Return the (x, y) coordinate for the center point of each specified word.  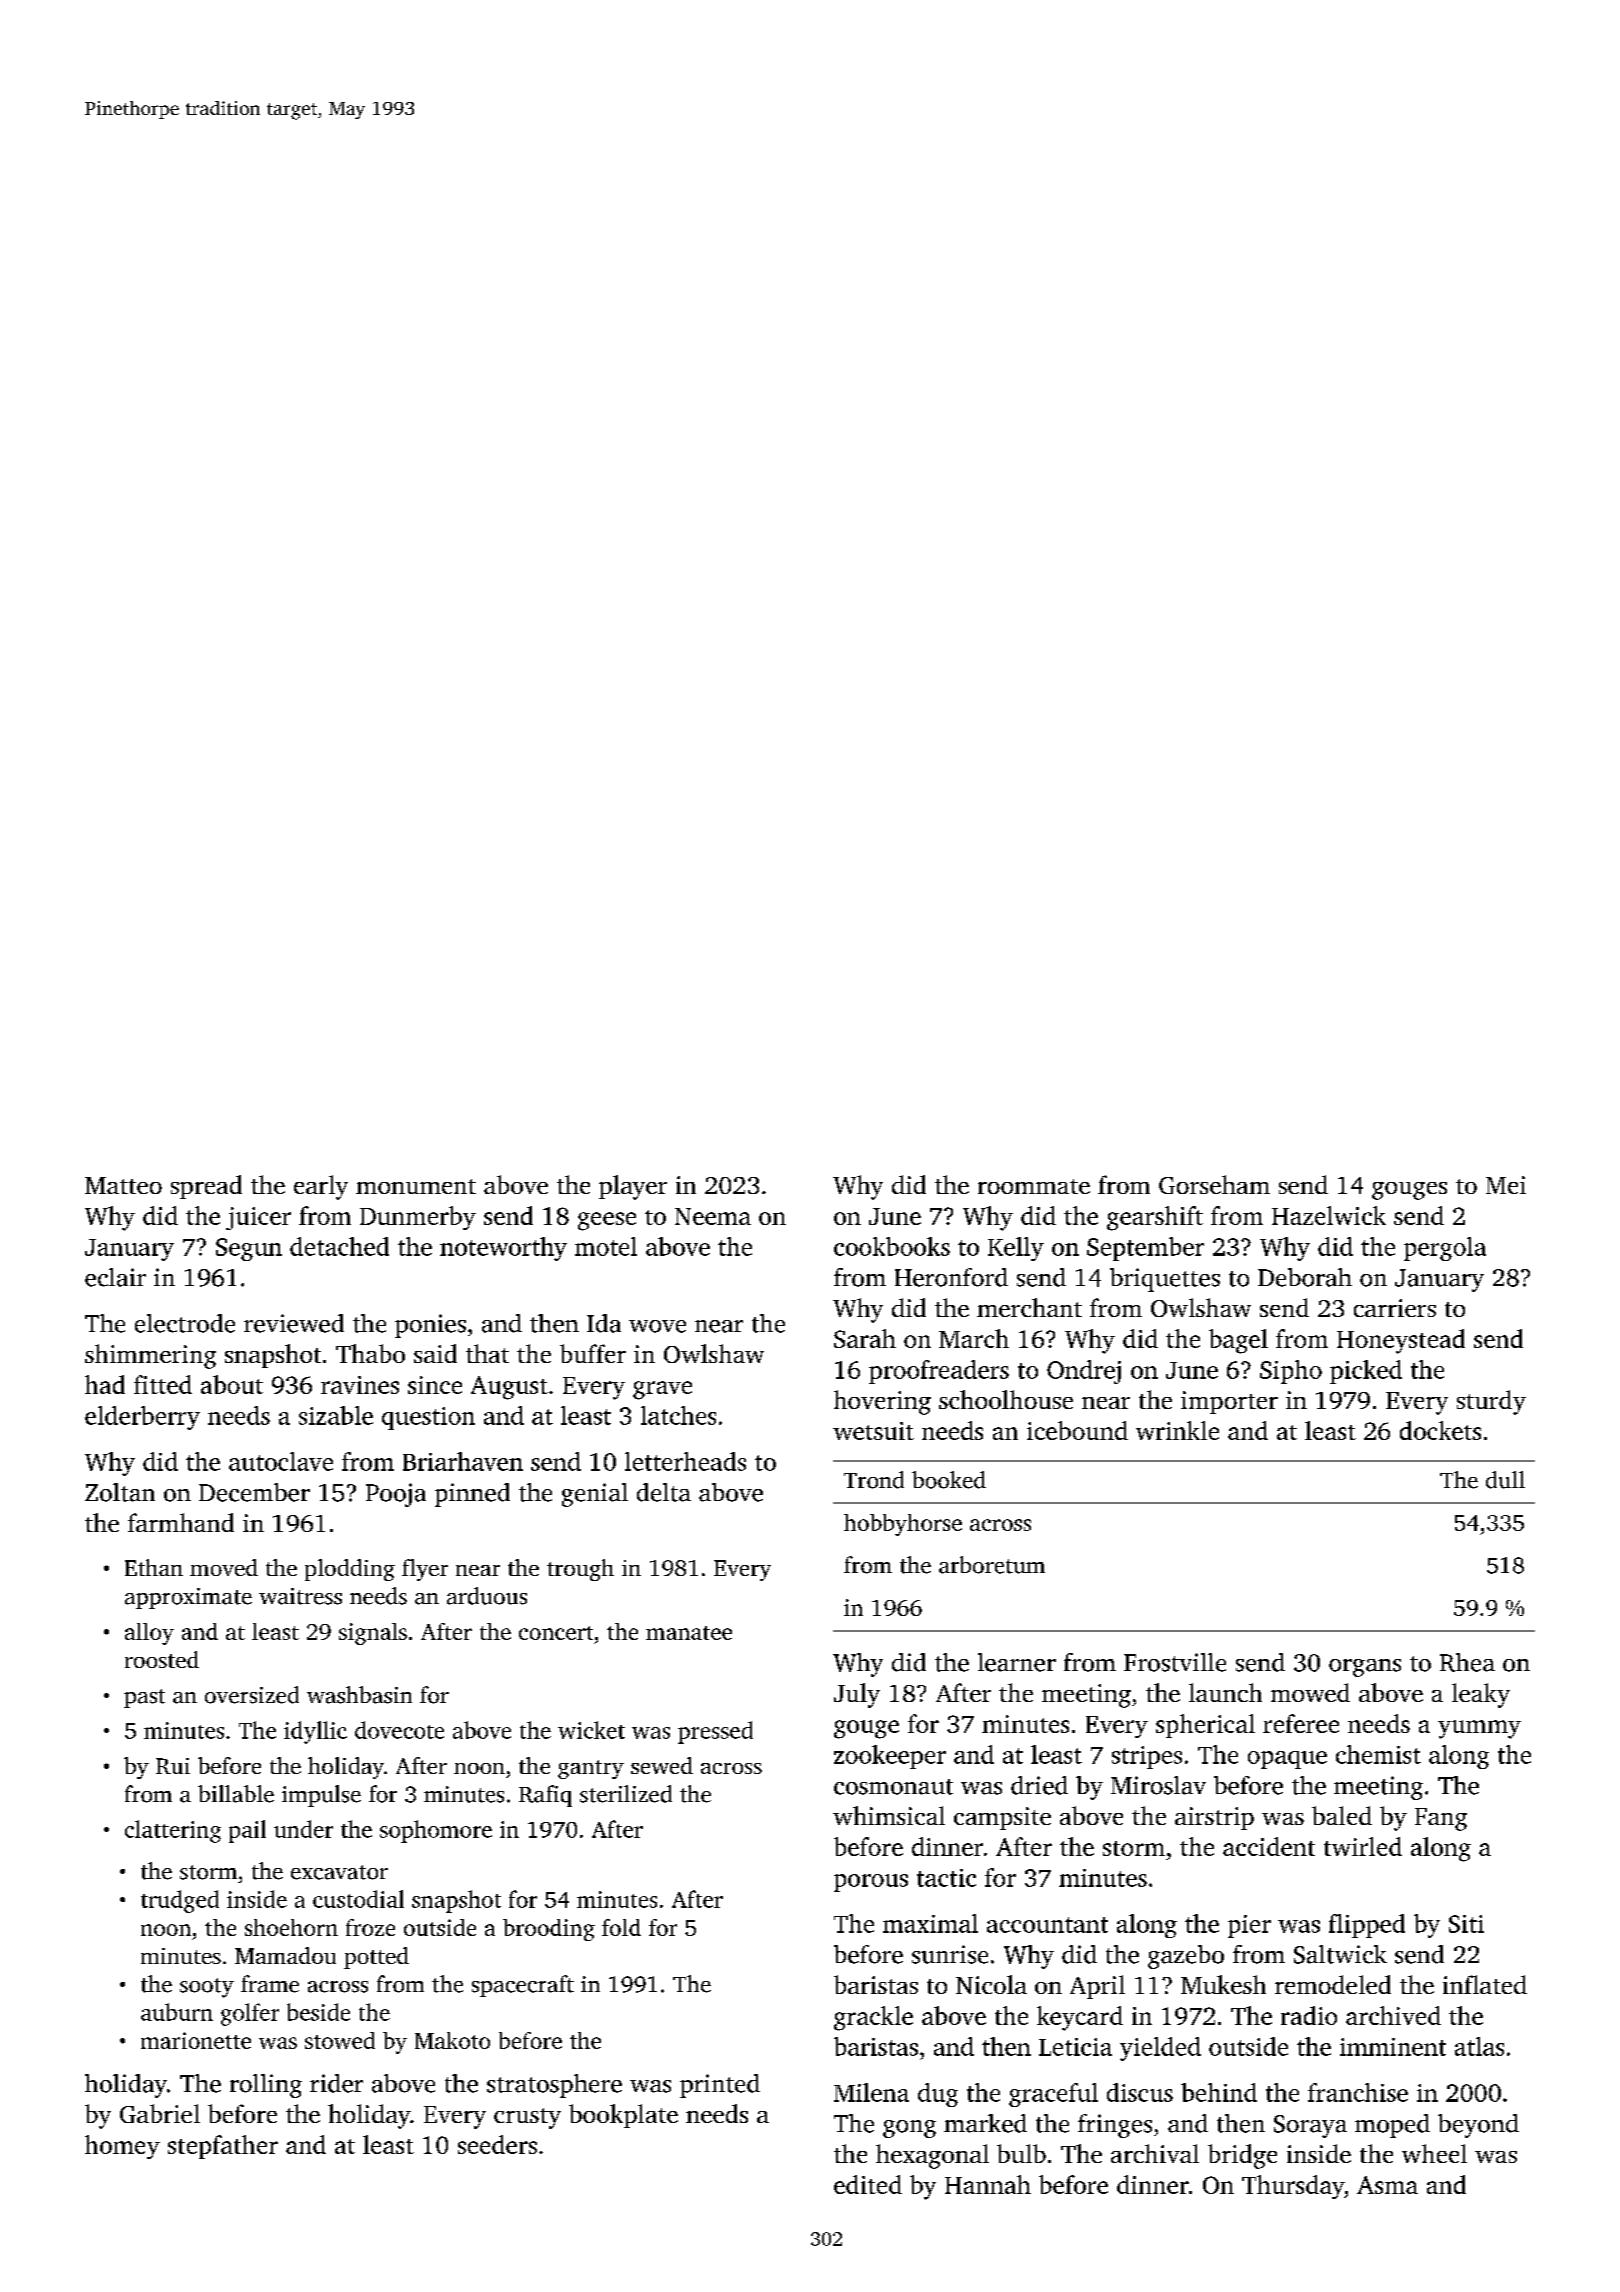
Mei (1506, 1185)
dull (1505, 1480)
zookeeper (890, 1757)
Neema (713, 1216)
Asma (1387, 2185)
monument (416, 1186)
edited (868, 2184)
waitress (300, 1596)
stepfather (223, 2147)
